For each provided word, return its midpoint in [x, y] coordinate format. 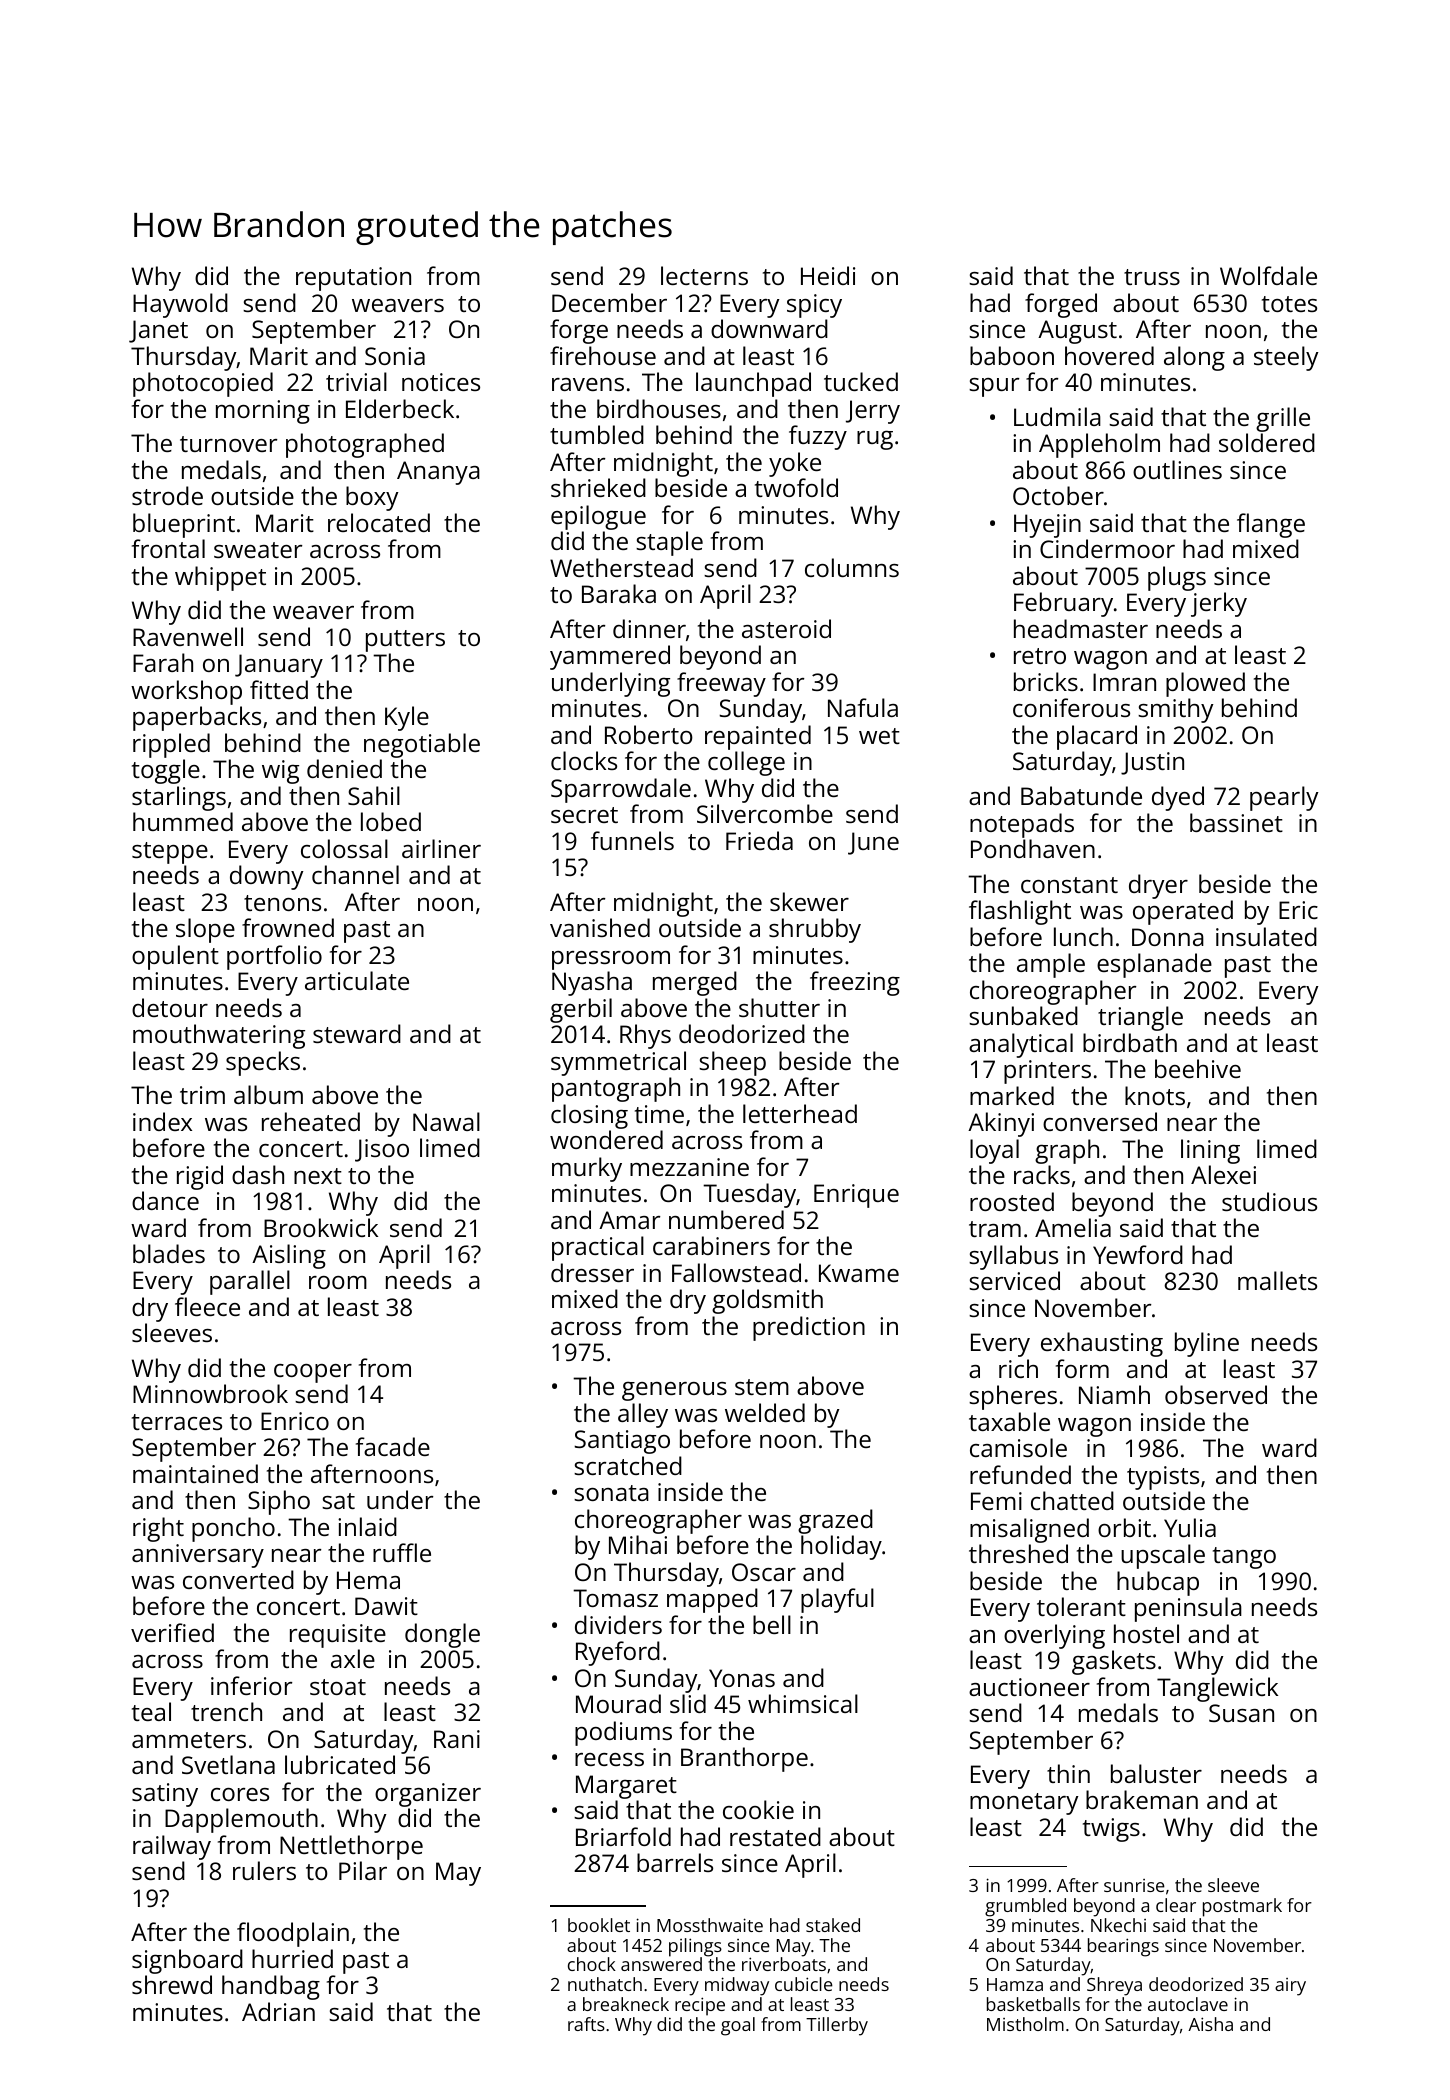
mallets [1277, 1280]
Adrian [278, 2011]
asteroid [786, 628]
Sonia [395, 356]
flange [1271, 525]
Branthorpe [744, 1759]
